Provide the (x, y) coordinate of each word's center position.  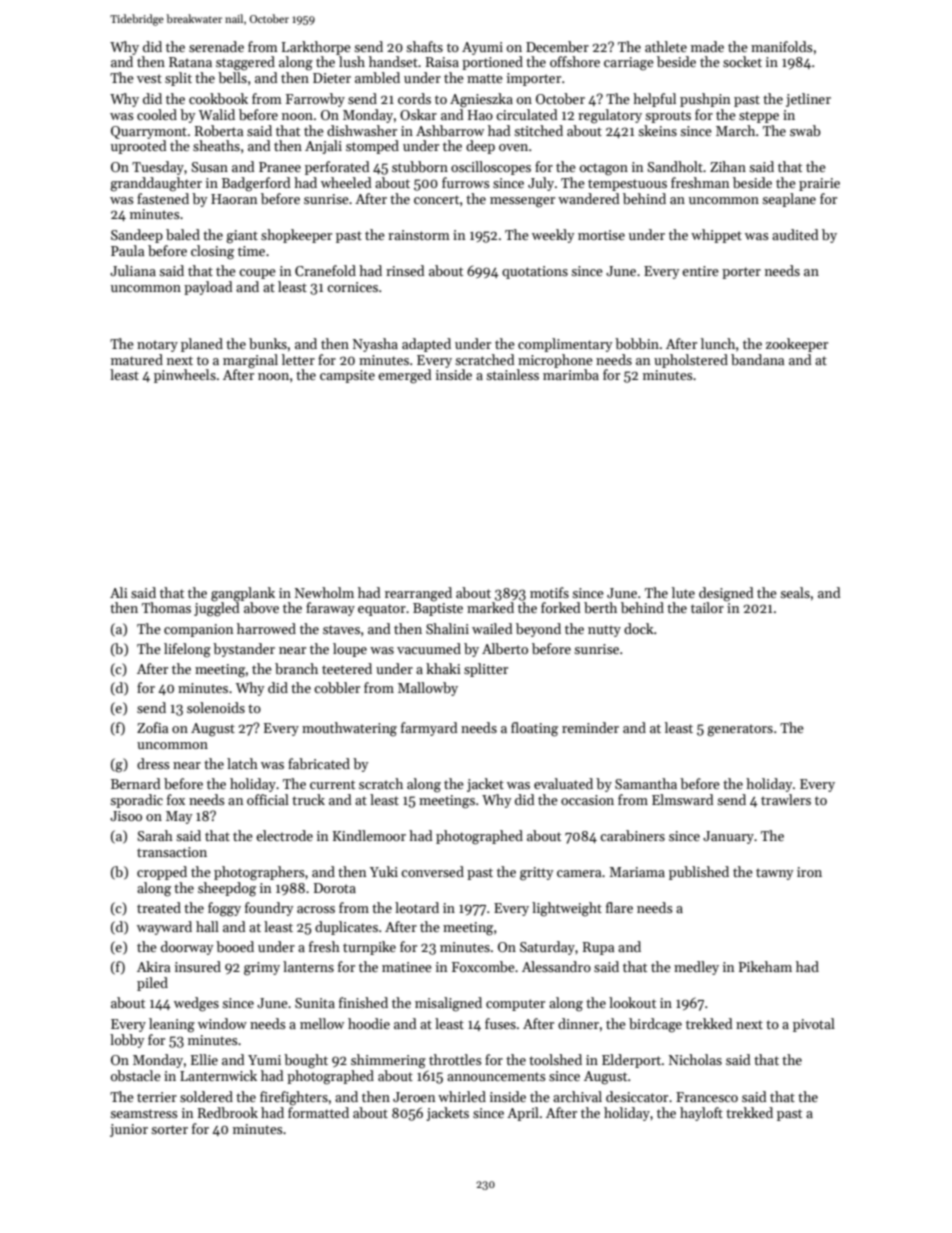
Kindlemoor (369, 835)
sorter (169, 1129)
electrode (284, 835)
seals (795, 592)
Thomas (166, 607)
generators (740, 730)
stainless (512, 374)
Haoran (234, 199)
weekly (553, 236)
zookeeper (797, 345)
